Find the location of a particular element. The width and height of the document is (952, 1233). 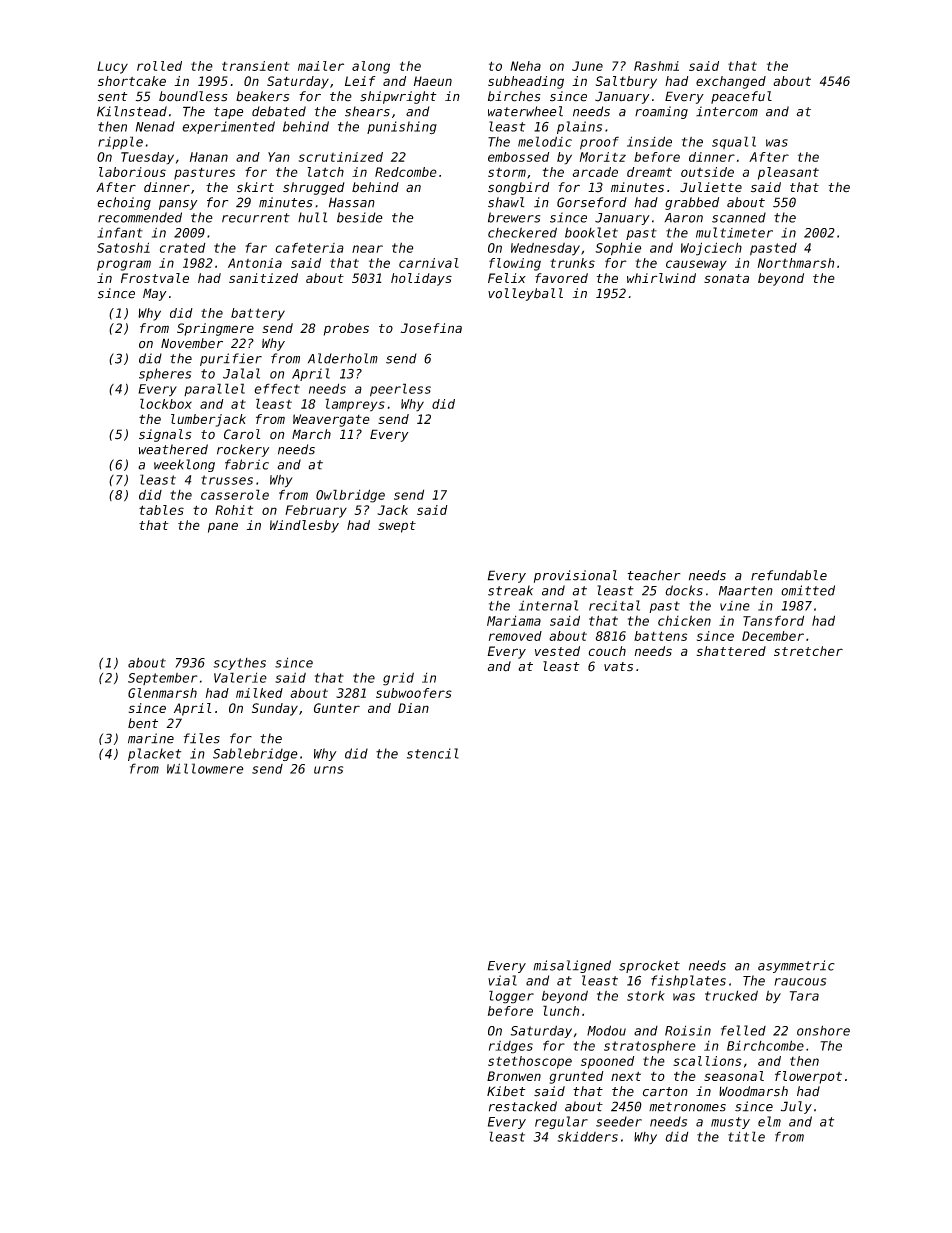

rolled is located at coordinates (159, 66).
